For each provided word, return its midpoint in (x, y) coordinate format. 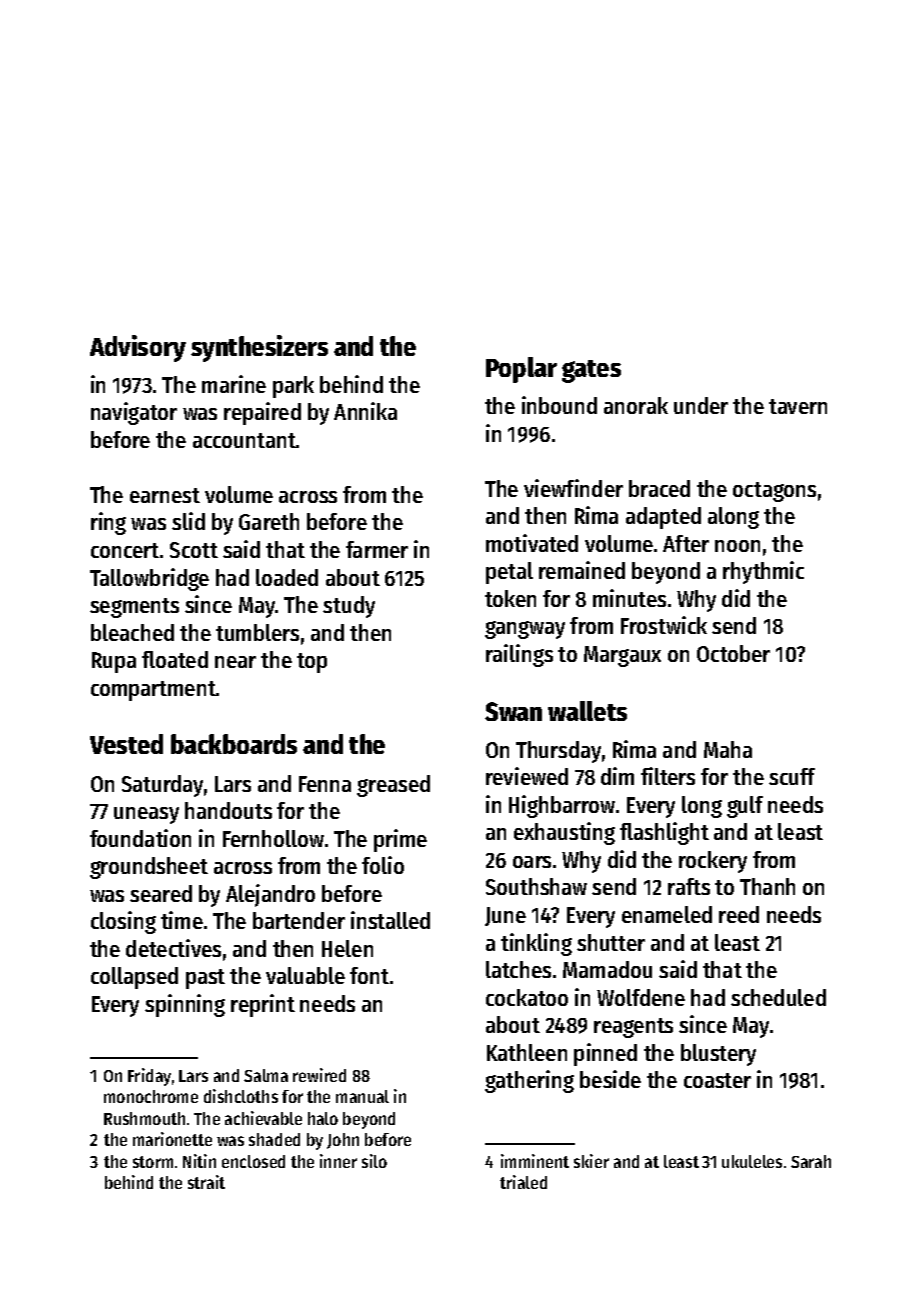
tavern (798, 406)
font (369, 975)
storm (153, 1162)
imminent (535, 1161)
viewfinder (573, 488)
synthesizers (259, 348)
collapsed (134, 978)
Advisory (138, 348)
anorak (636, 405)
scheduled (778, 997)
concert (125, 550)
